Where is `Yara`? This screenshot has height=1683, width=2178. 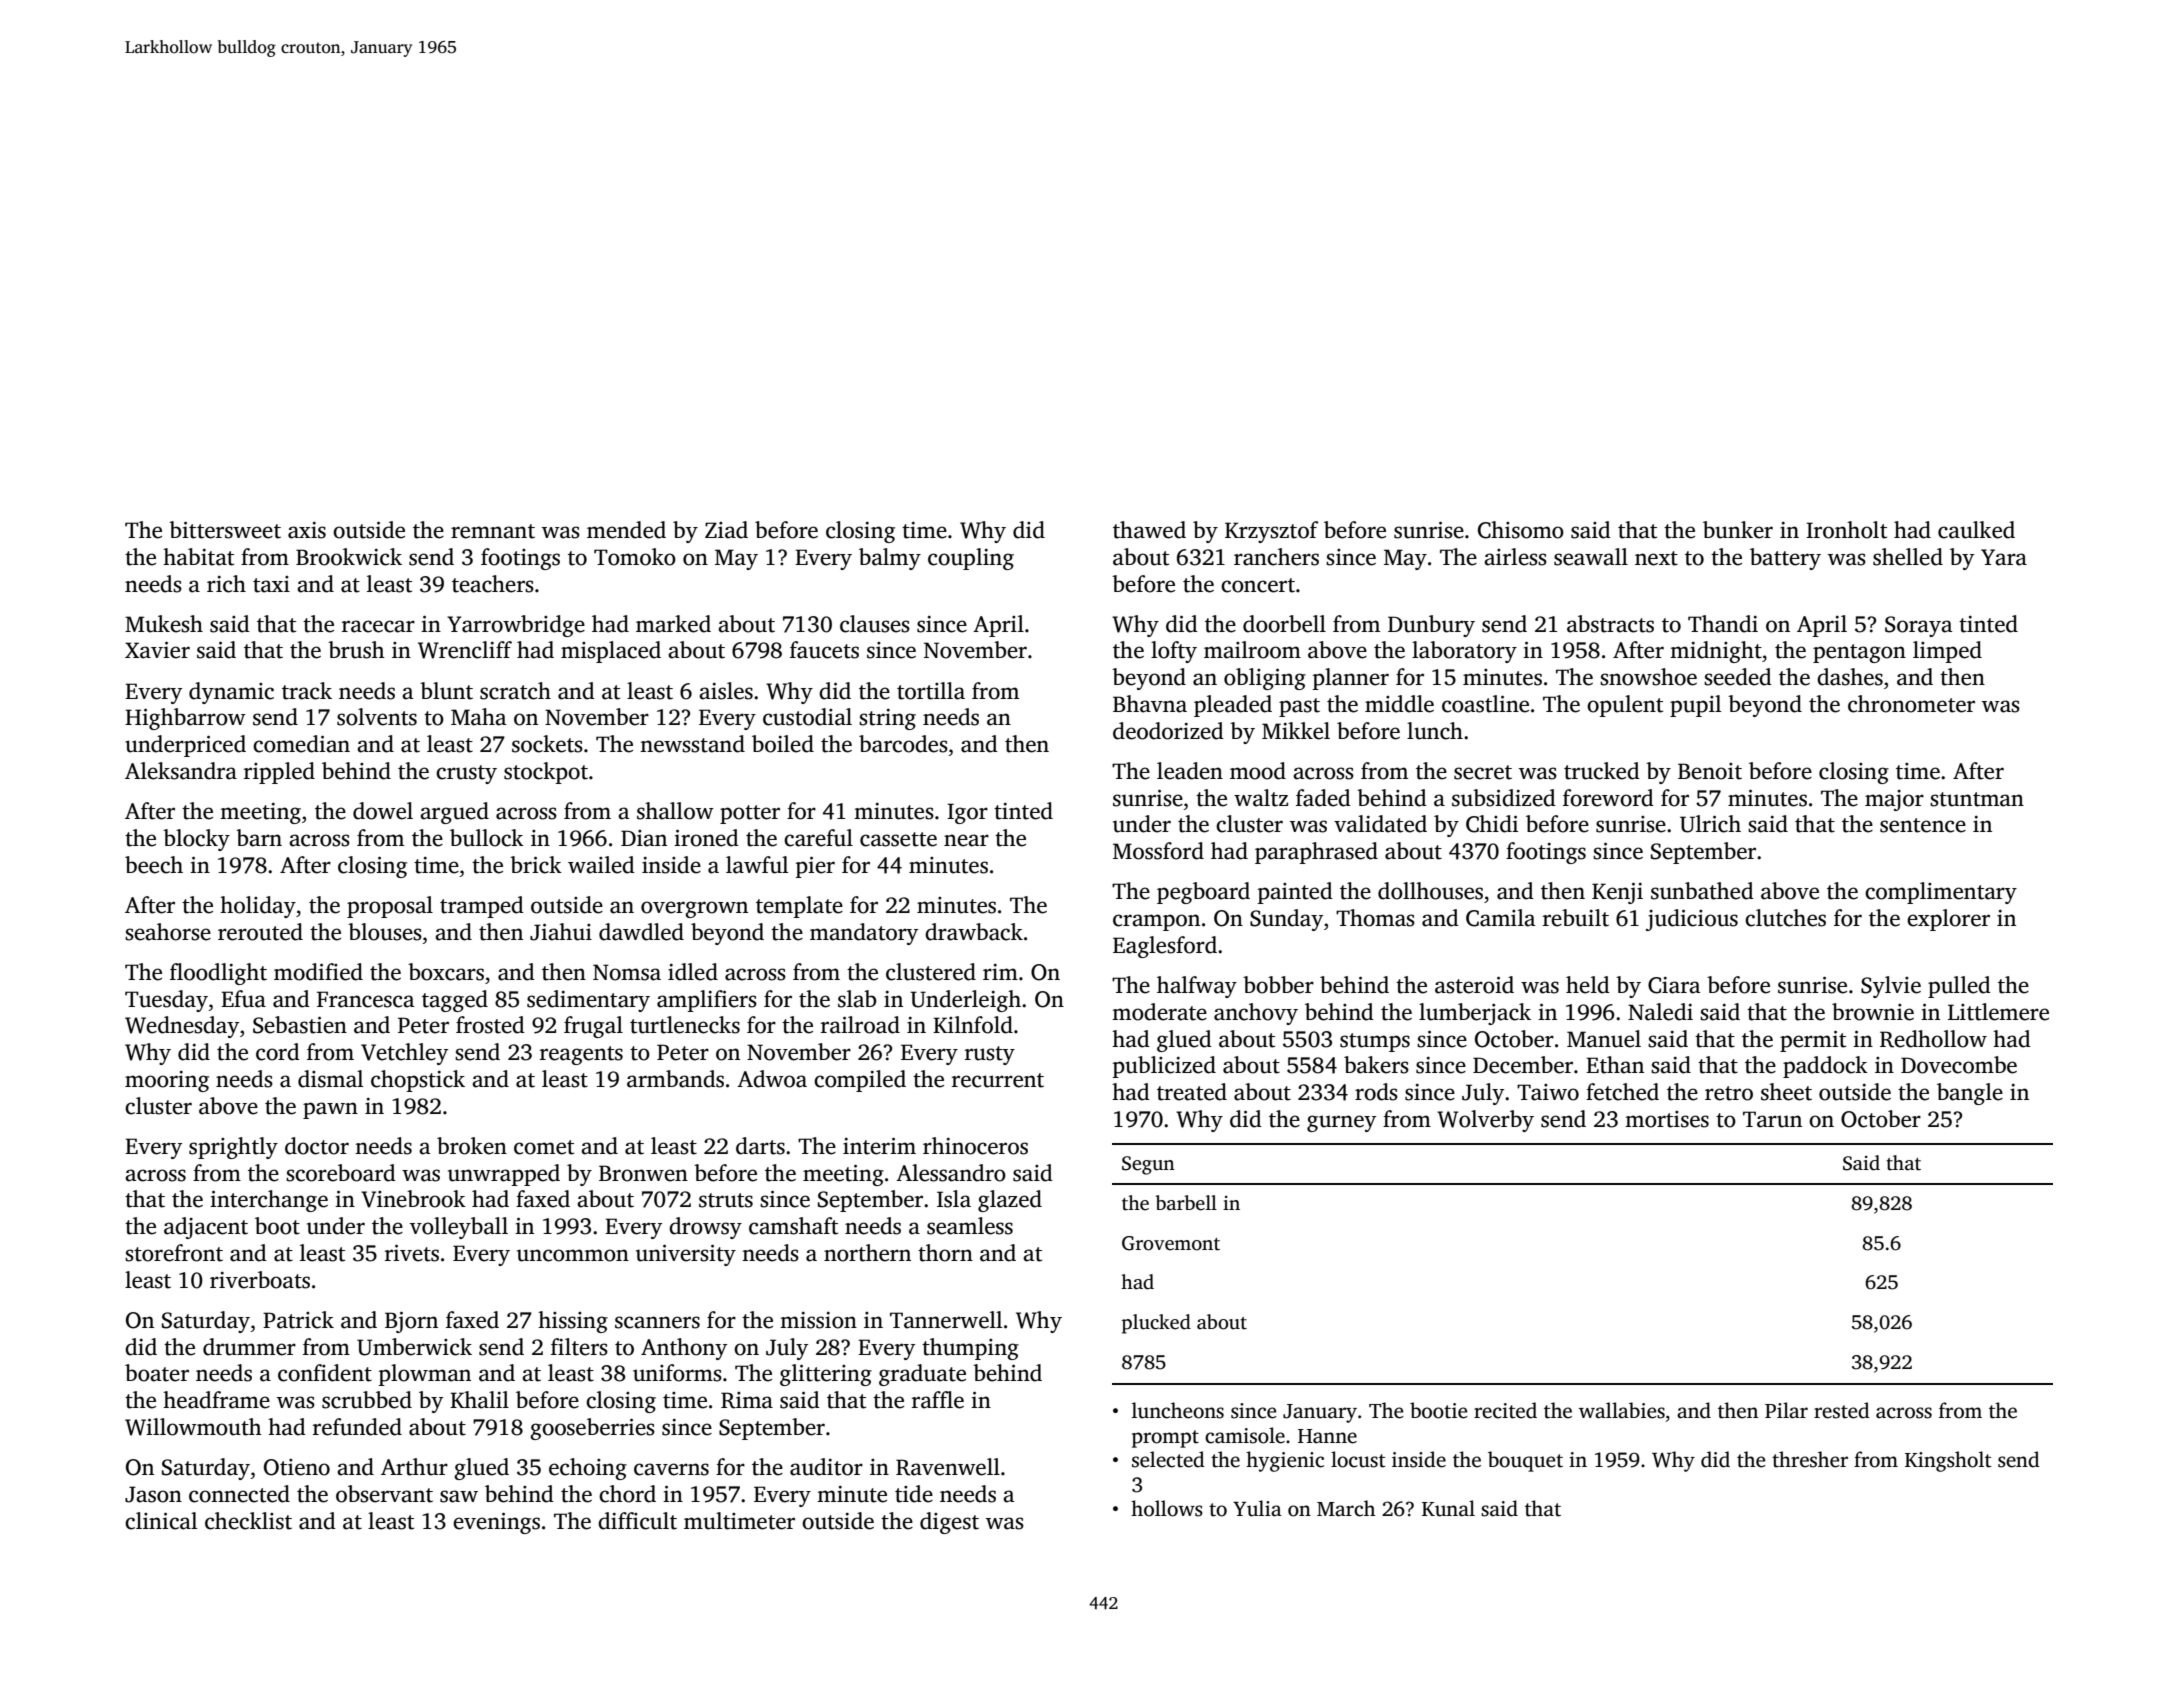 Yara is located at coordinates (2004, 557).
